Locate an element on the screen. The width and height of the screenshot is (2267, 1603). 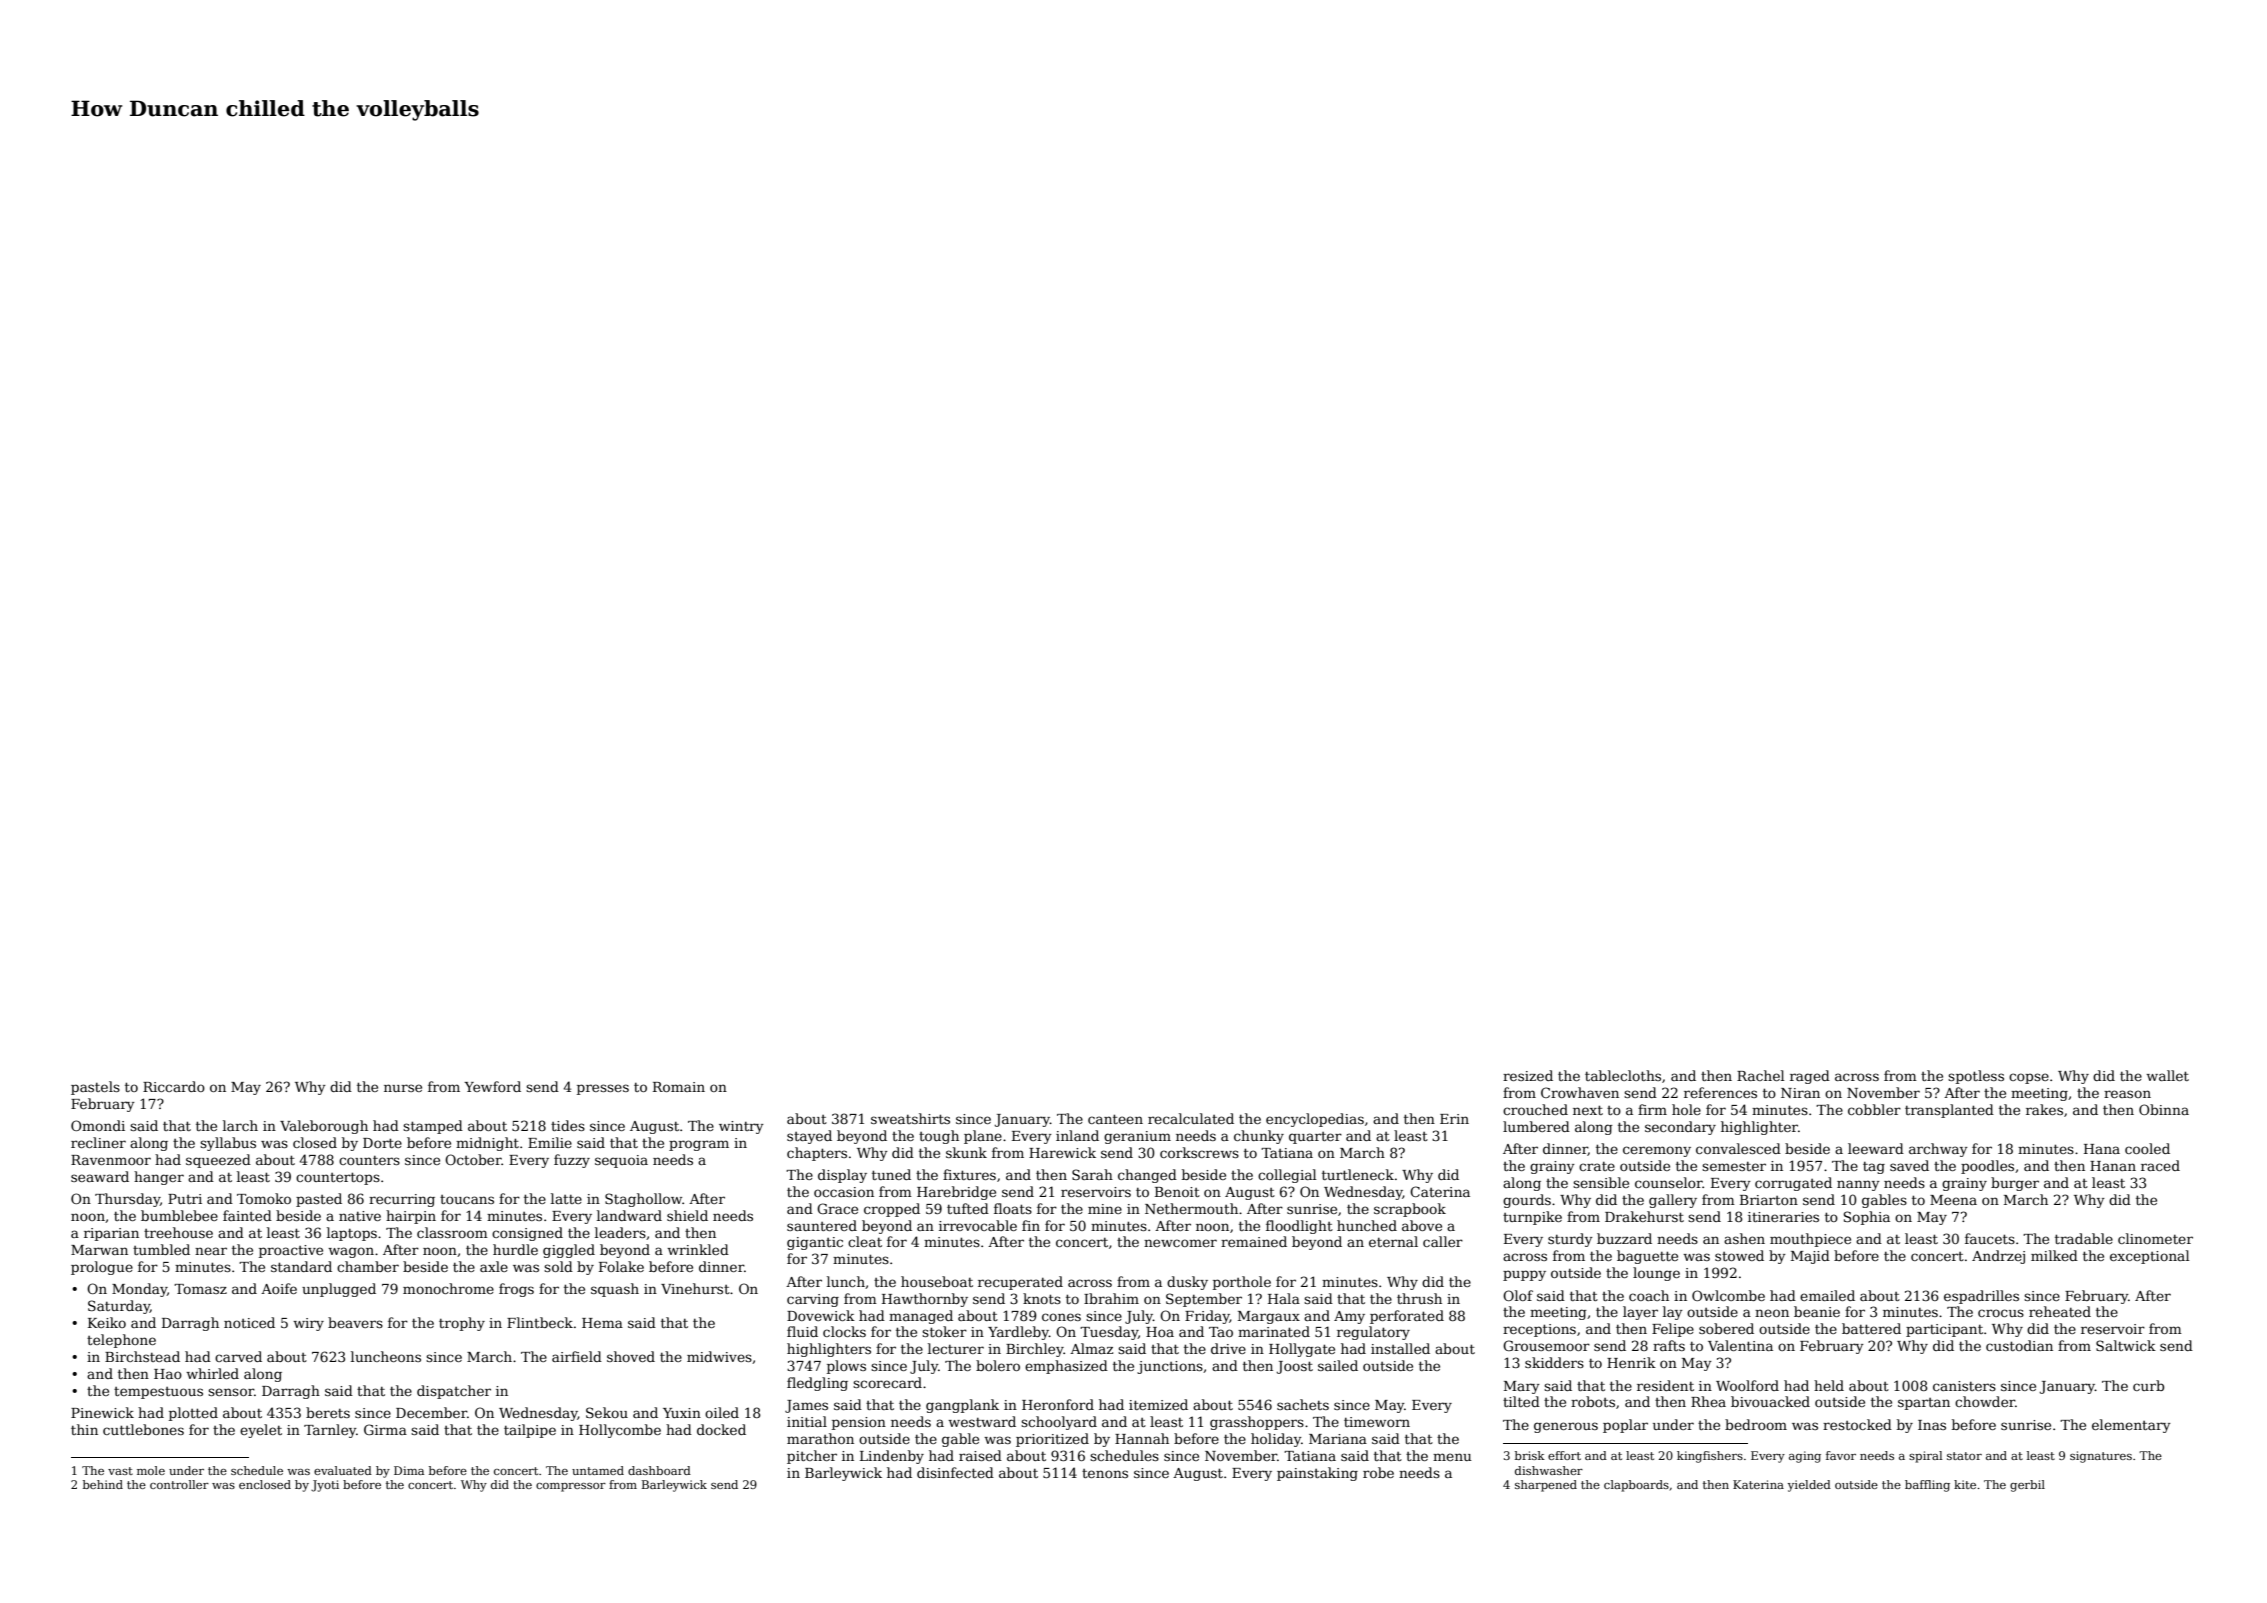
Dima is located at coordinates (409, 1470).
